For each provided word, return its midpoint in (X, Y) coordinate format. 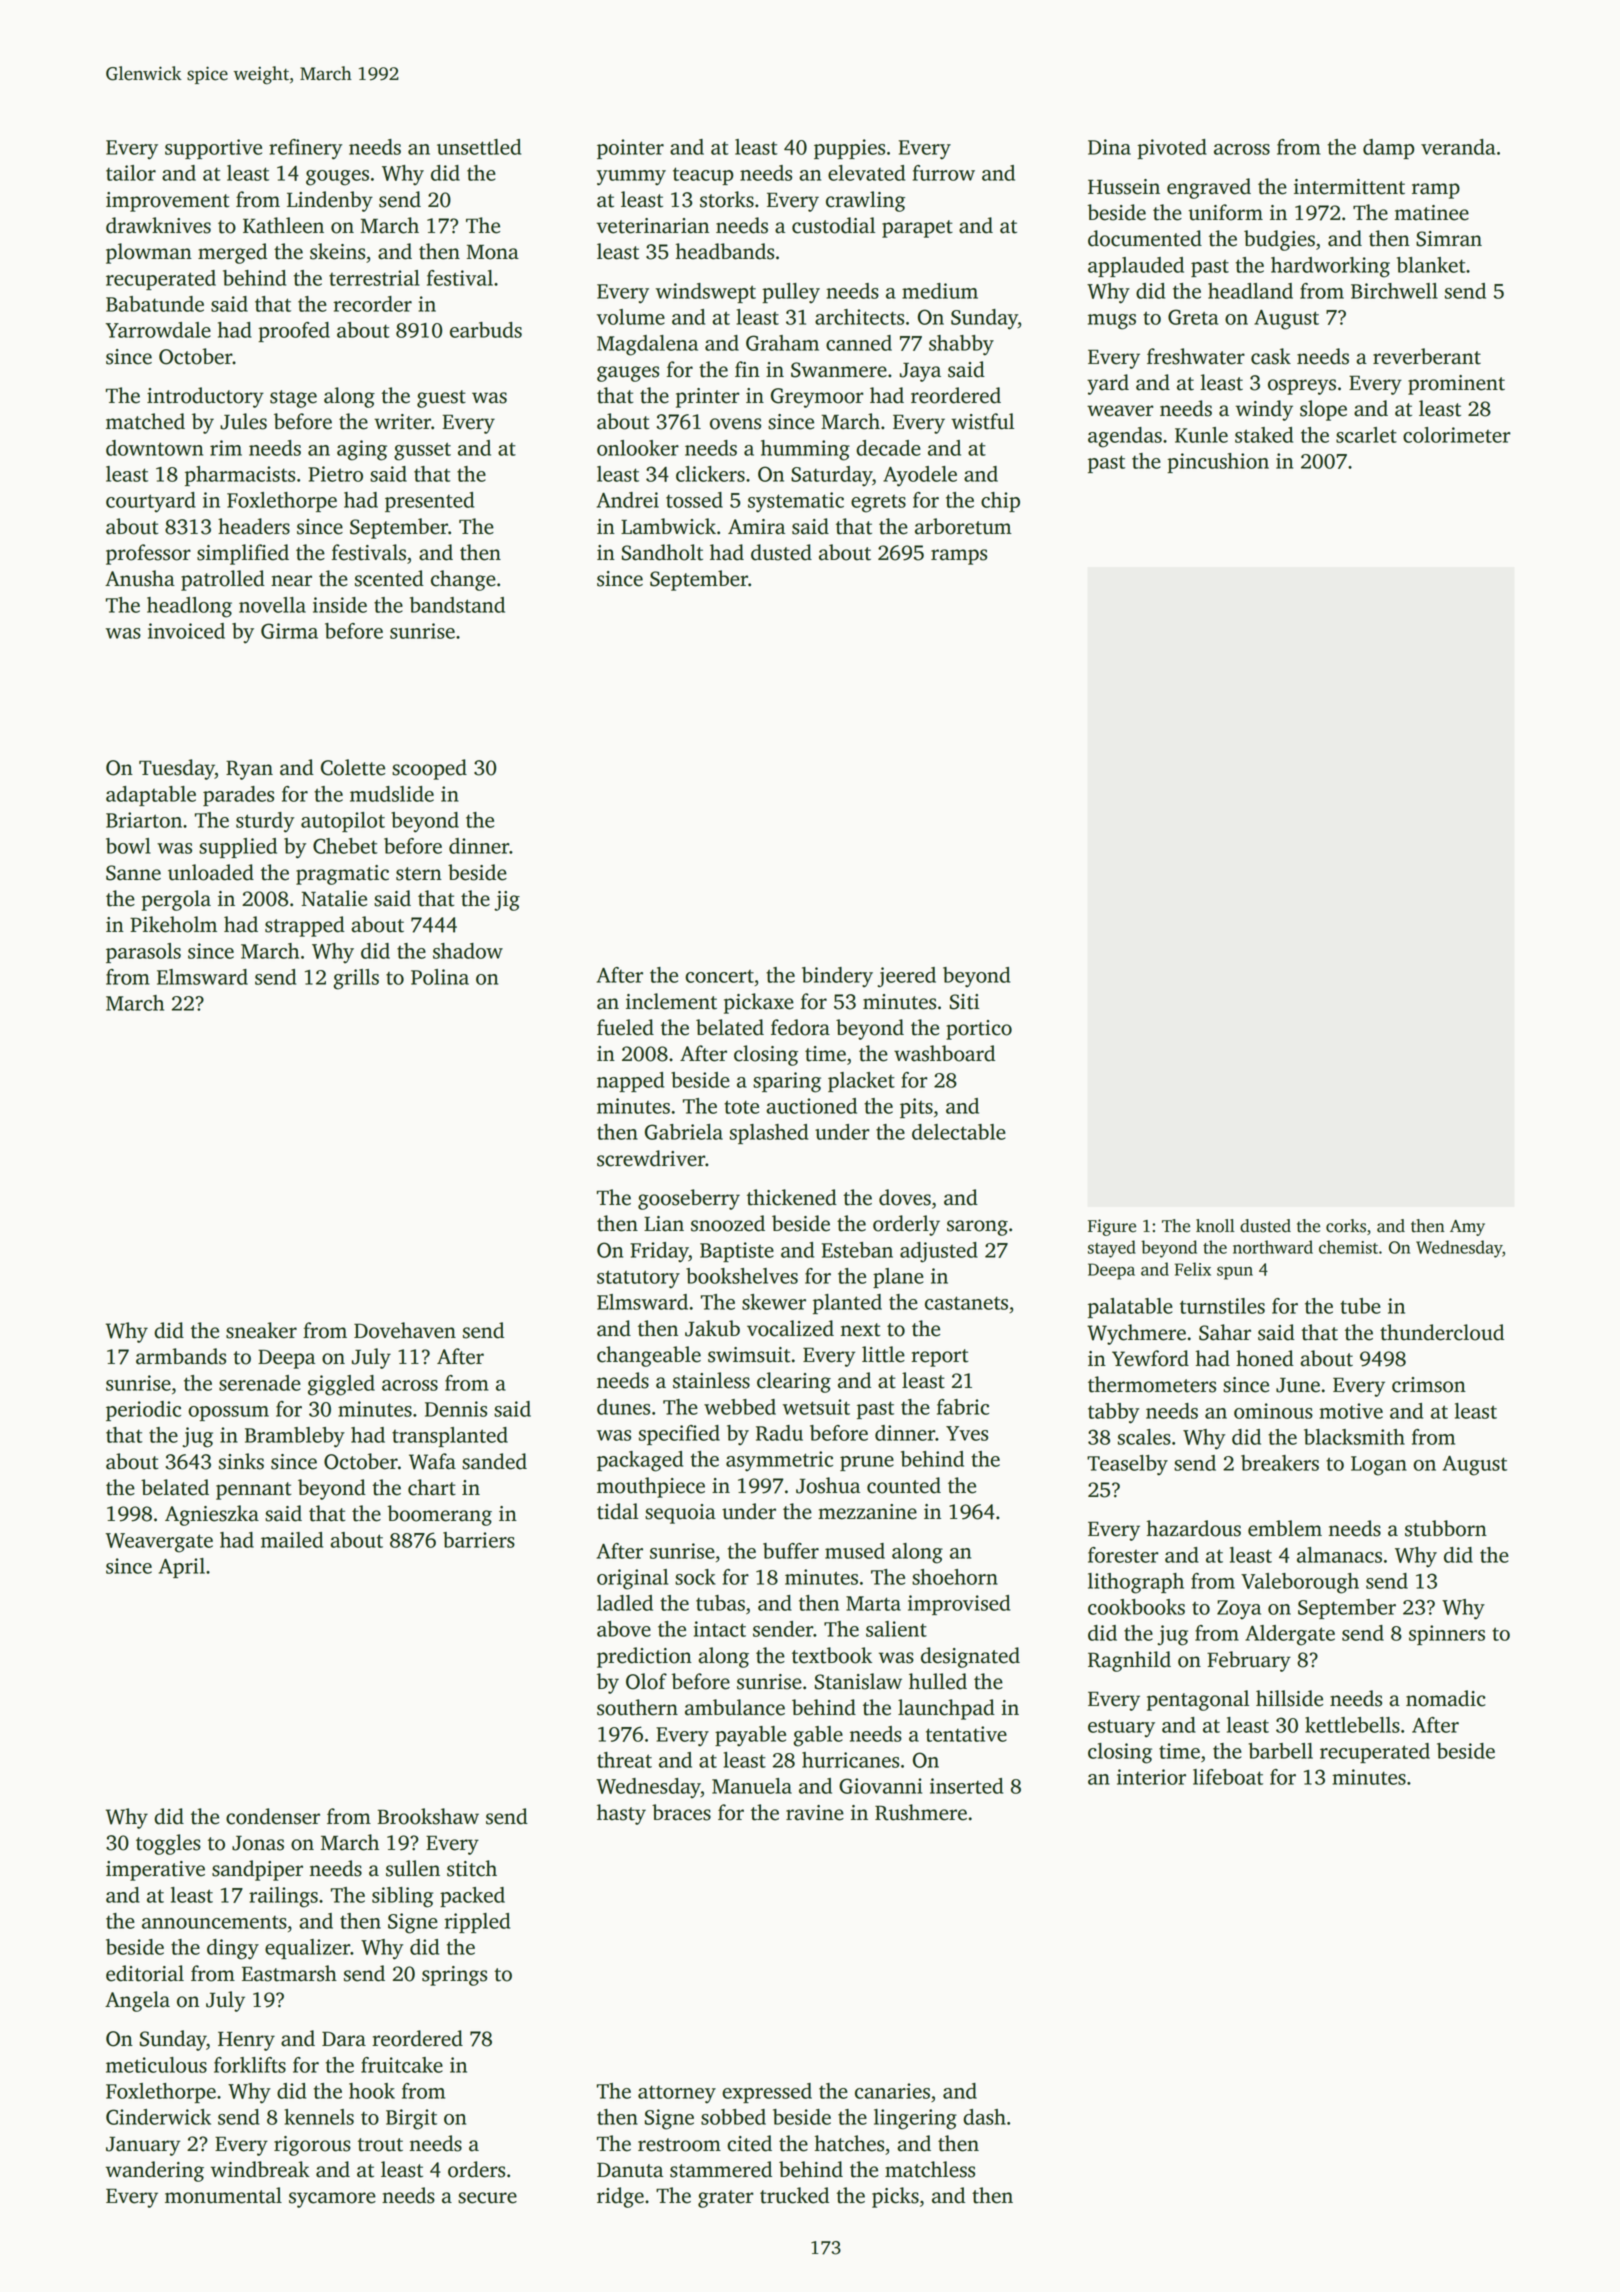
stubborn (1446, 1528)
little (883, 1354)
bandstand (457, 605)
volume (631, 317)
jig (507, 901)
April (182, 1568)
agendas (1125, 437)
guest (441, 399)
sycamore (332, 2200)
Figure (1112, 1227)
